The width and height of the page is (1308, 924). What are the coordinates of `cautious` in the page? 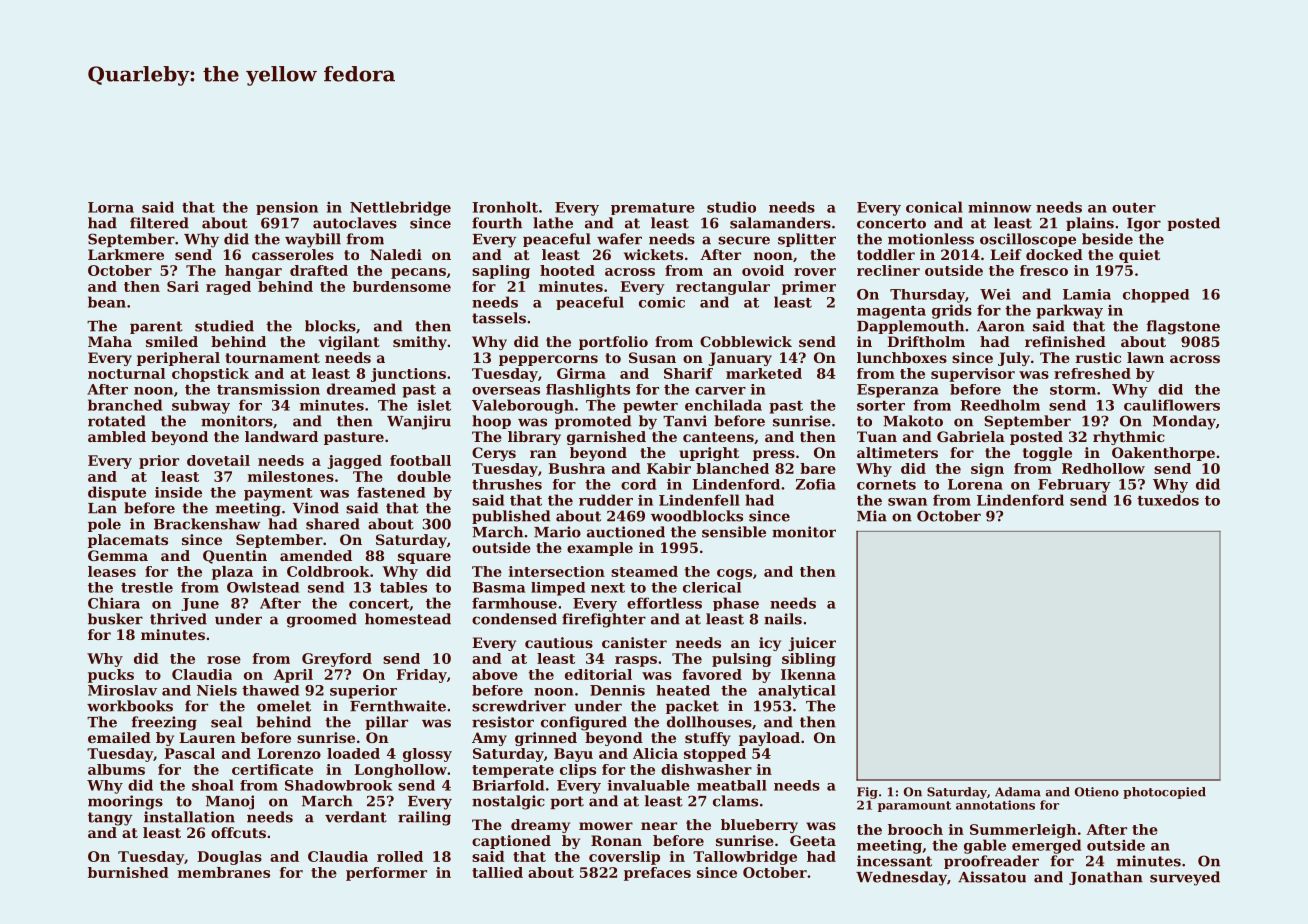 It's located at (559, 642).
